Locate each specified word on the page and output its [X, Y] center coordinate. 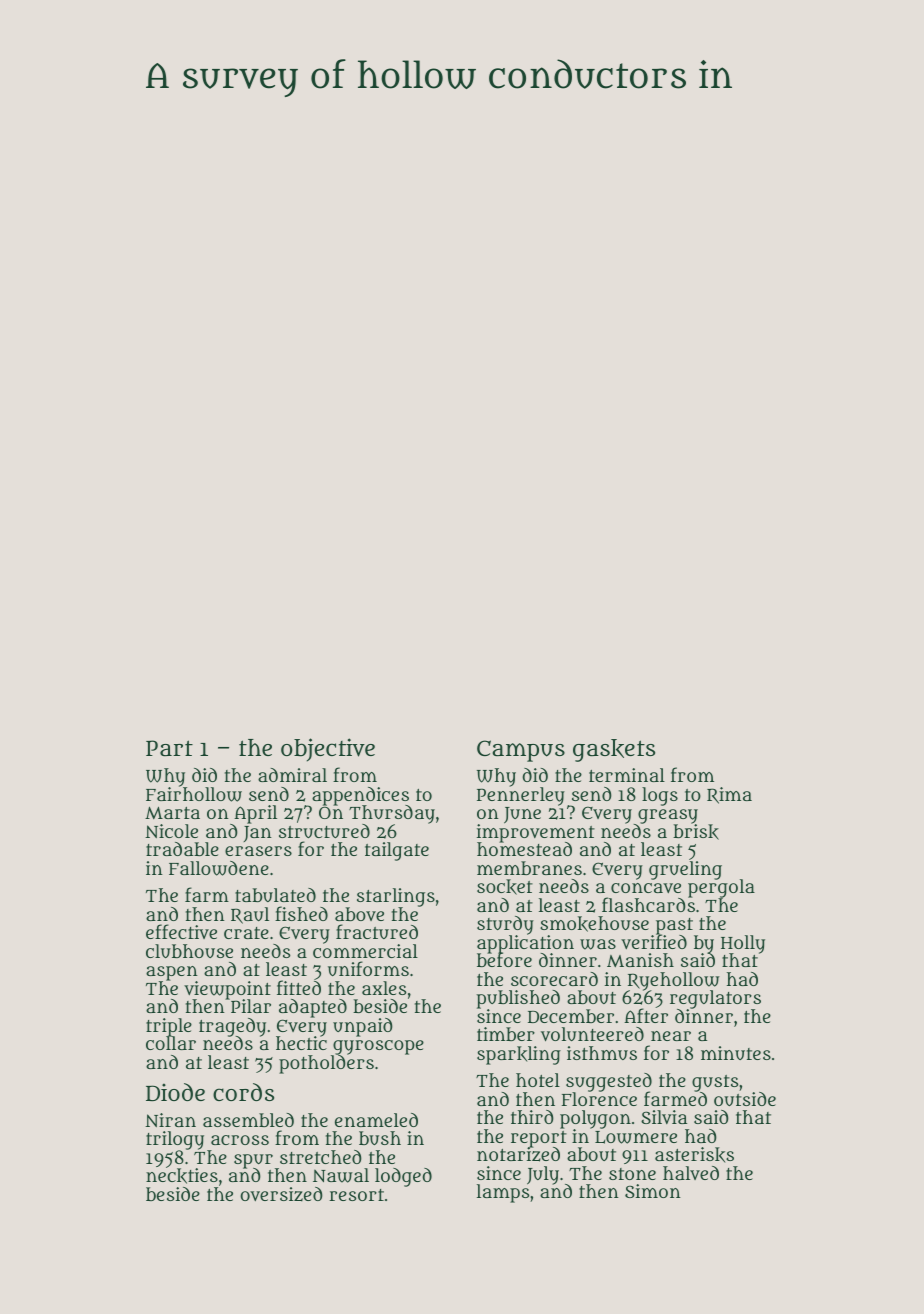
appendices [360, 796]
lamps [503, 1194]
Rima [729, 795]
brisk [696, 832]
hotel [538, 1080]
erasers [258, 851]
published [518, 999]
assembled [248, 1120]
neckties [182, 1176]
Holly [743, 944]
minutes [736, 1053]
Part [169, 748]
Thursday [392, 814]
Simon [653, 1191]
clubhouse [189, 951]
